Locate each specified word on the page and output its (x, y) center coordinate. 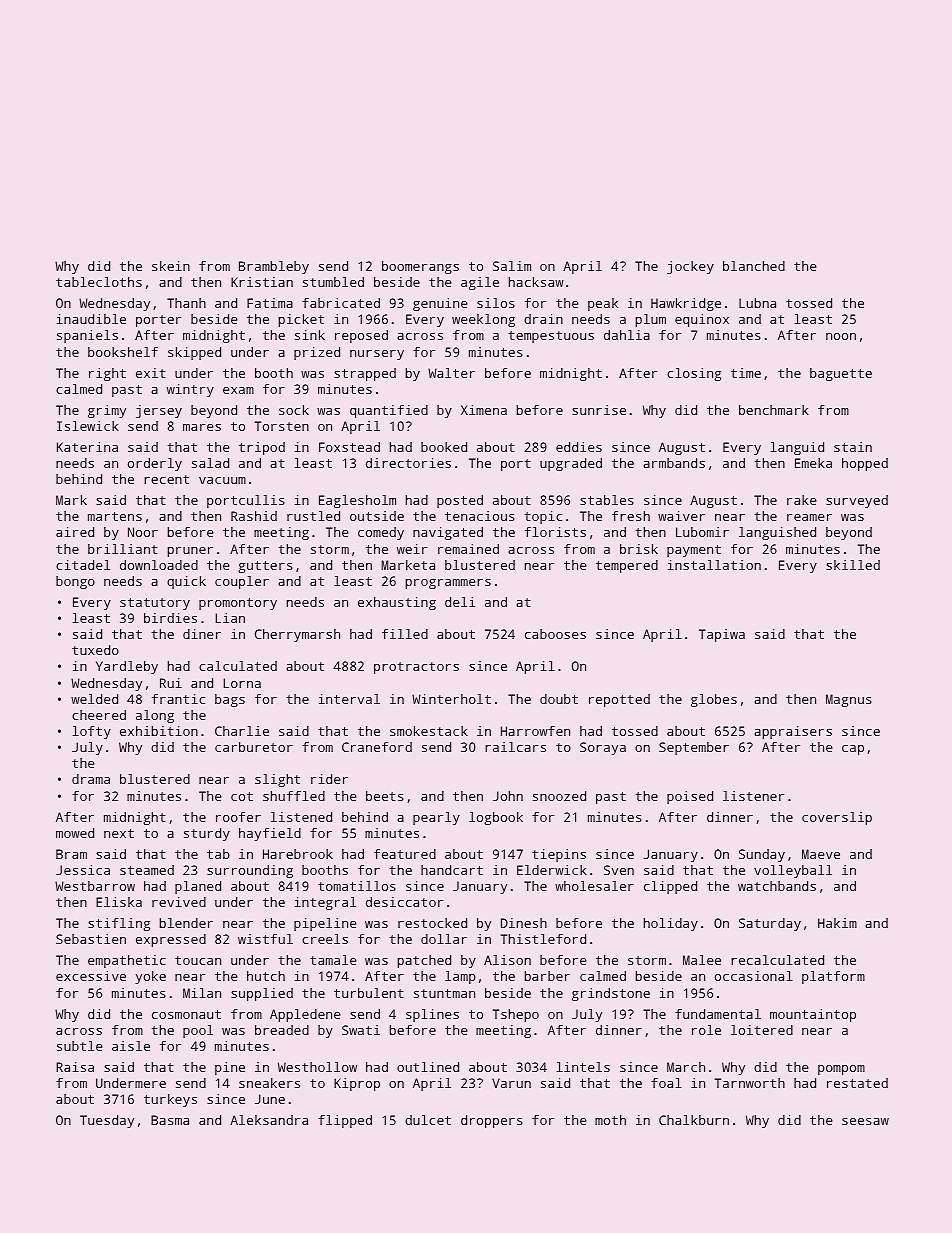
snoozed (559, 796)
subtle (80, 1046)
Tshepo (516, 1015)
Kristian (262, 282)
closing (694, 374)
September (694, 748)
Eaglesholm (357, 501)
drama (91, 779)
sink (310, 335)
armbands (674, 463)
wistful (265, 939)
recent (166, 479)
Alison (507, 960)
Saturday (770, 924)
